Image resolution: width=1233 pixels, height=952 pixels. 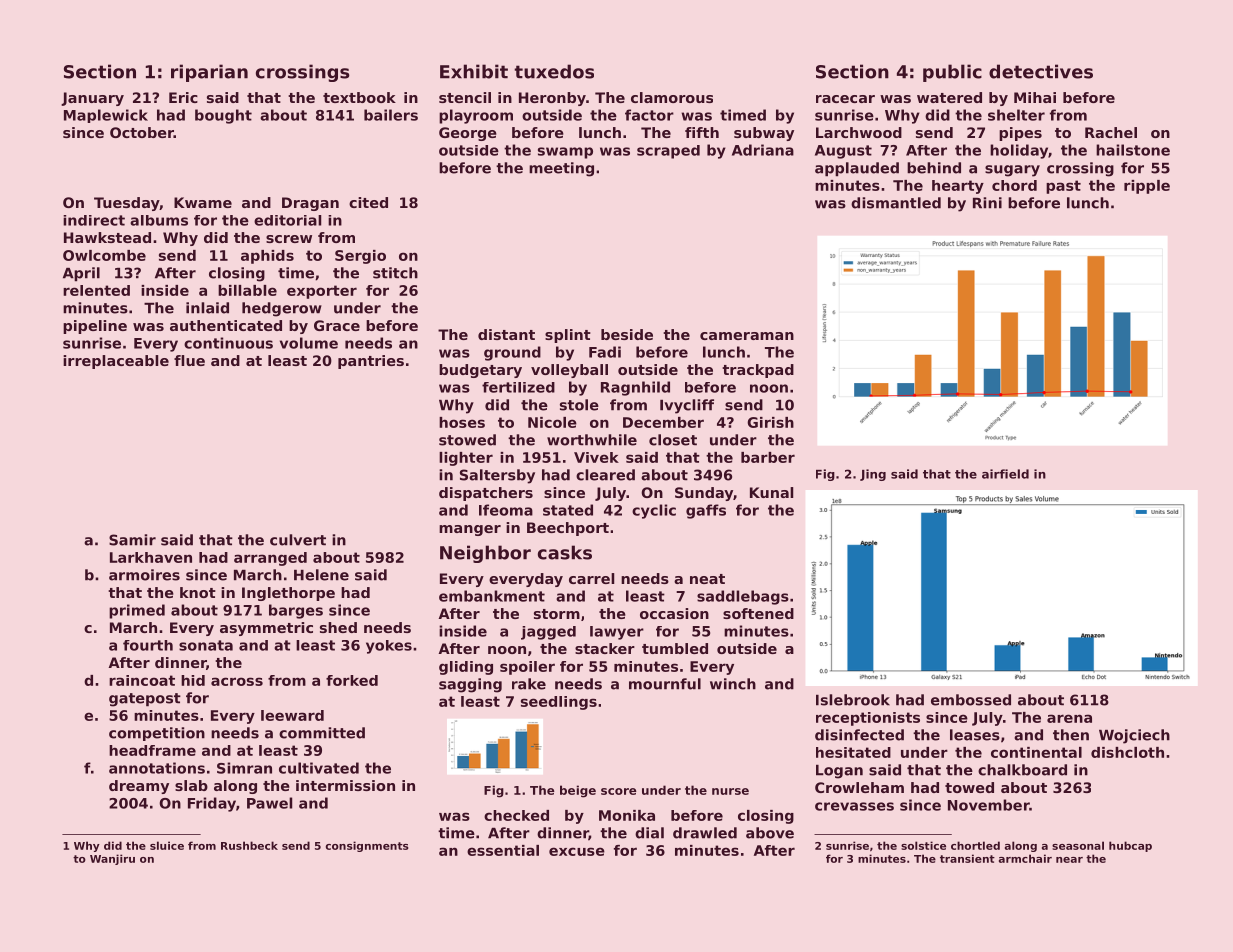 I want to click on behind, so click(x=934, y=168).
